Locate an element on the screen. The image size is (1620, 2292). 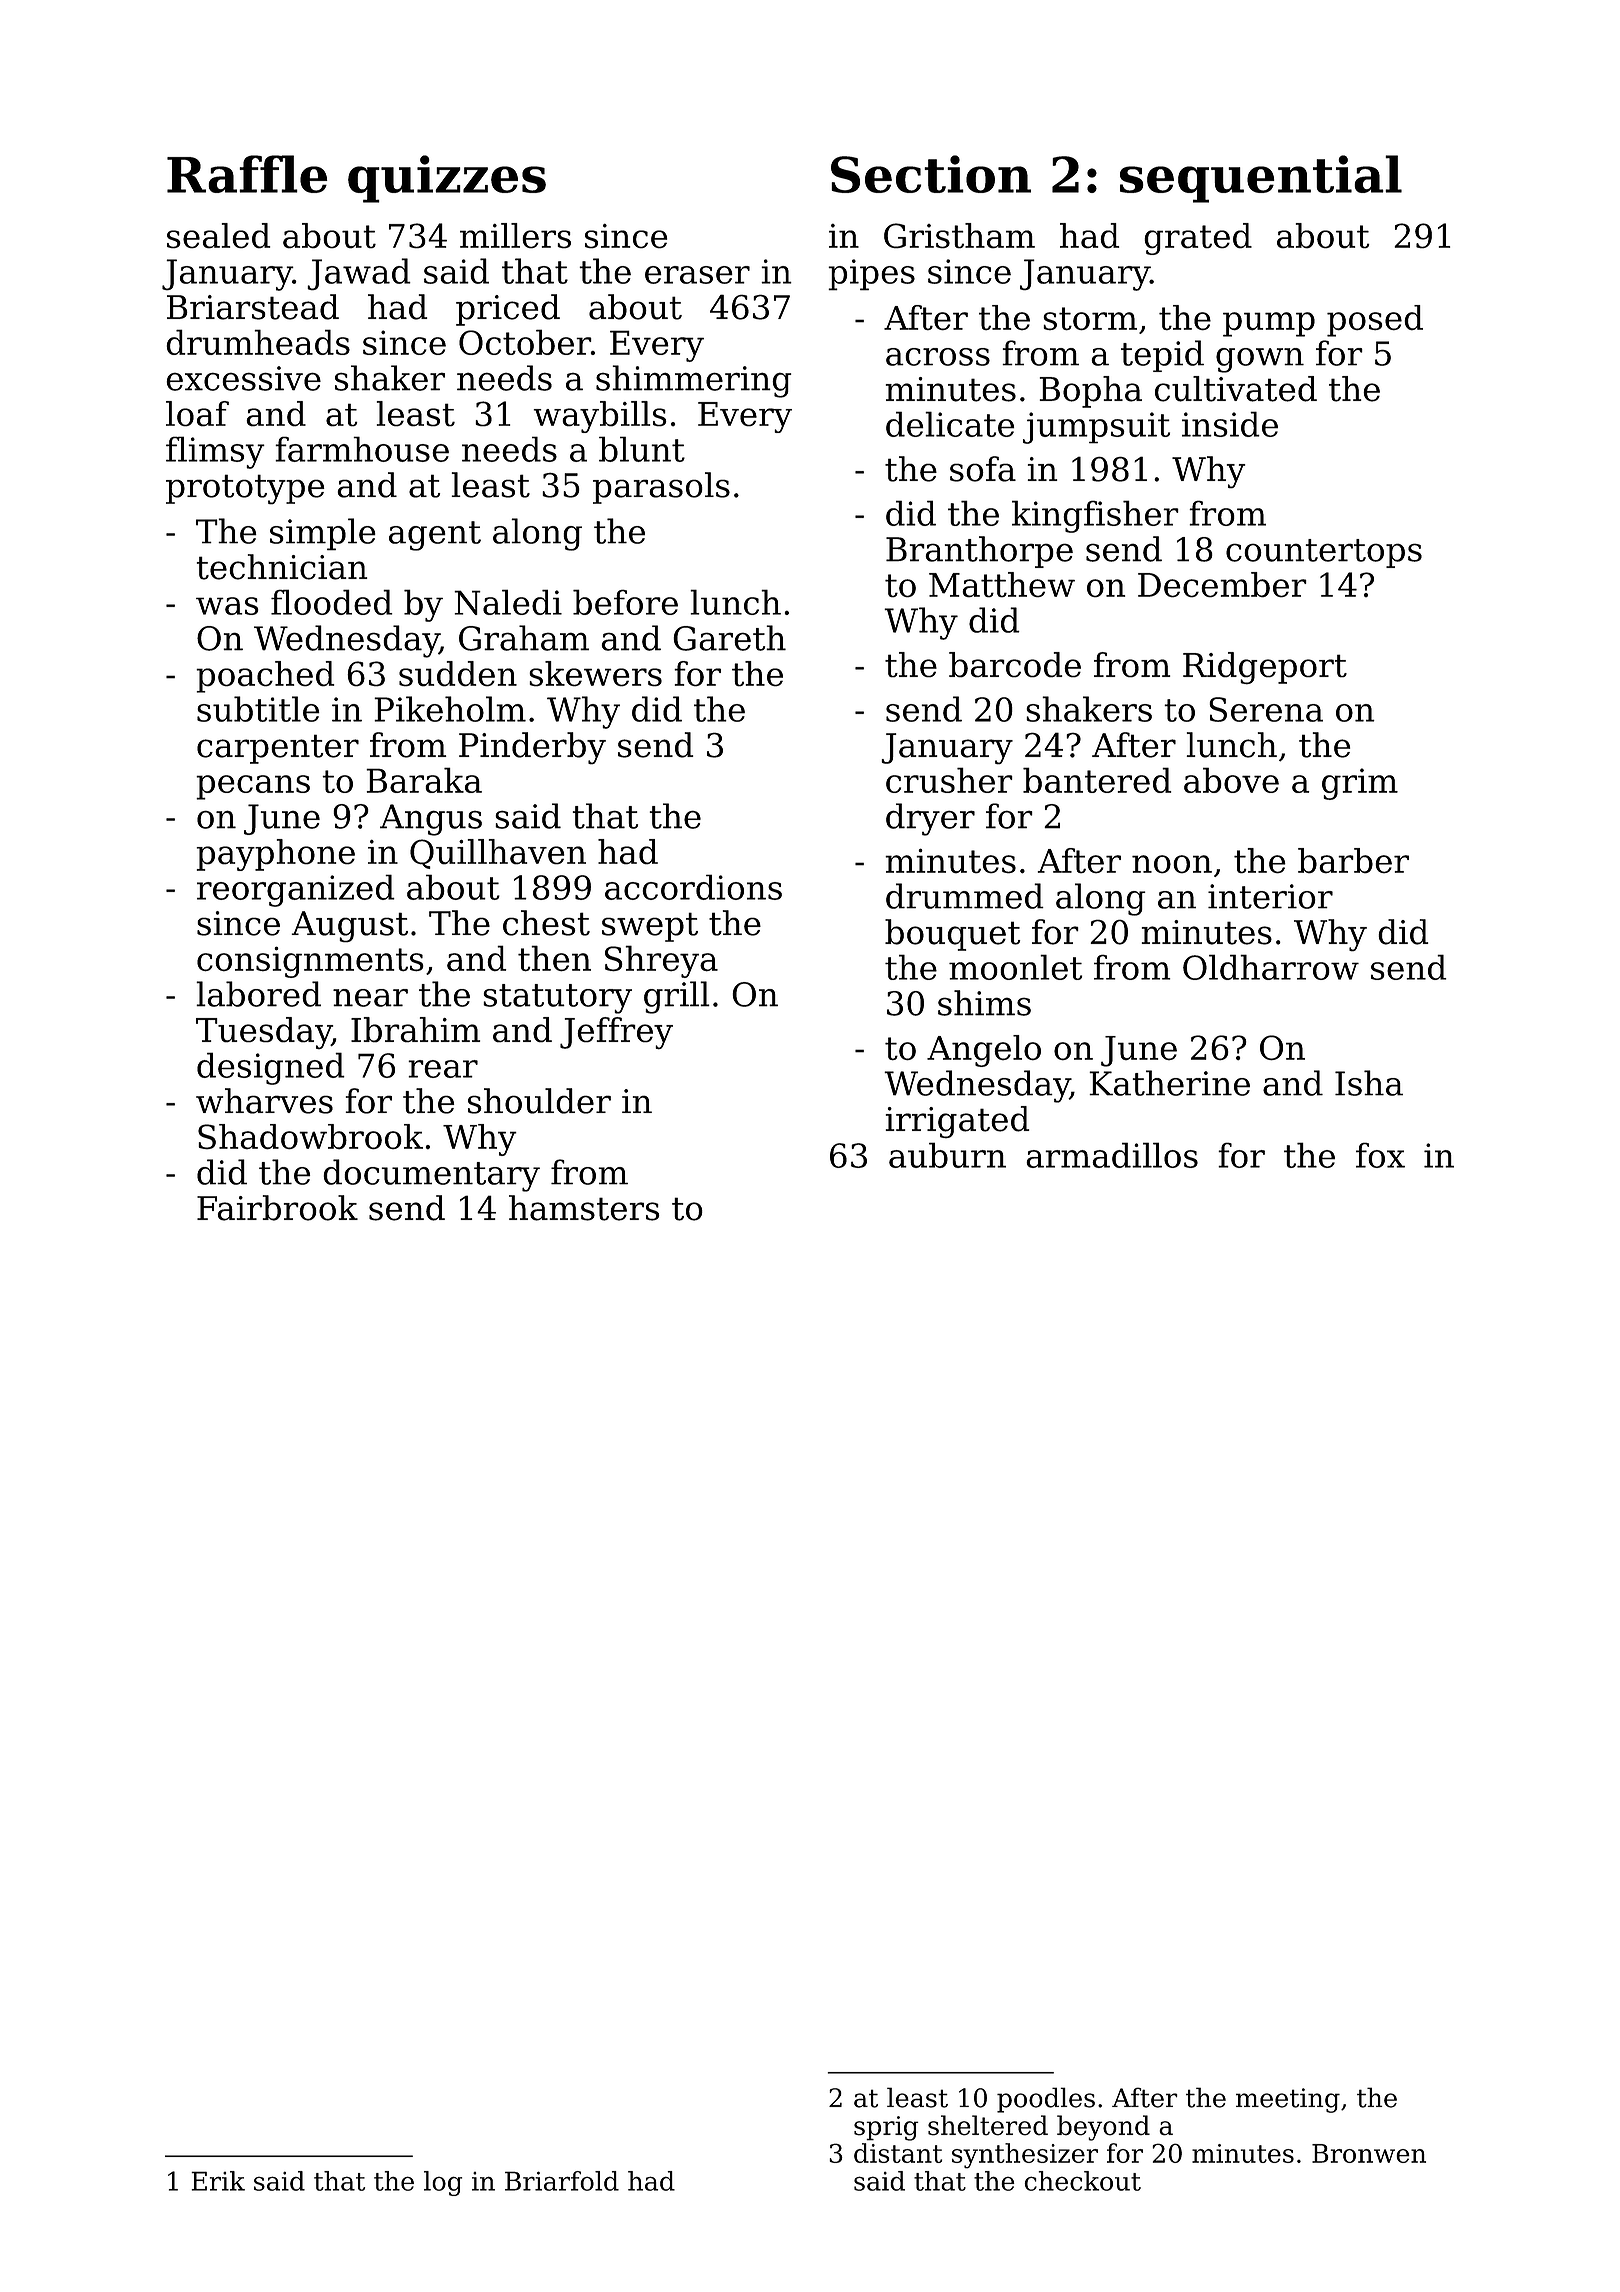
Raffle is located at coordinates (247, 174).
